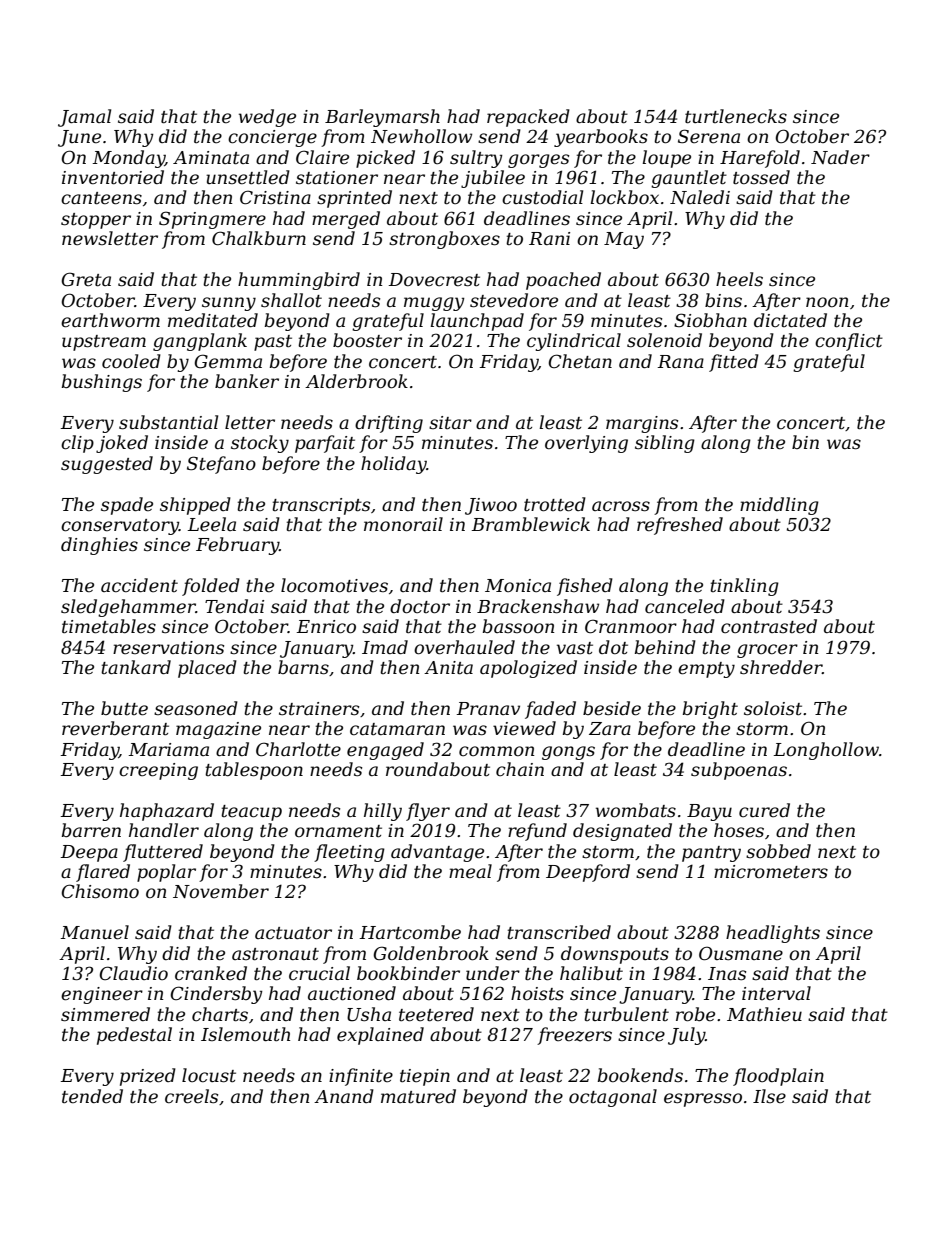 The image size is (952, 1233). What do you see at coordinates (703, 1100) in the document?
I see `espresso` at bounding box center [703, 1100].
